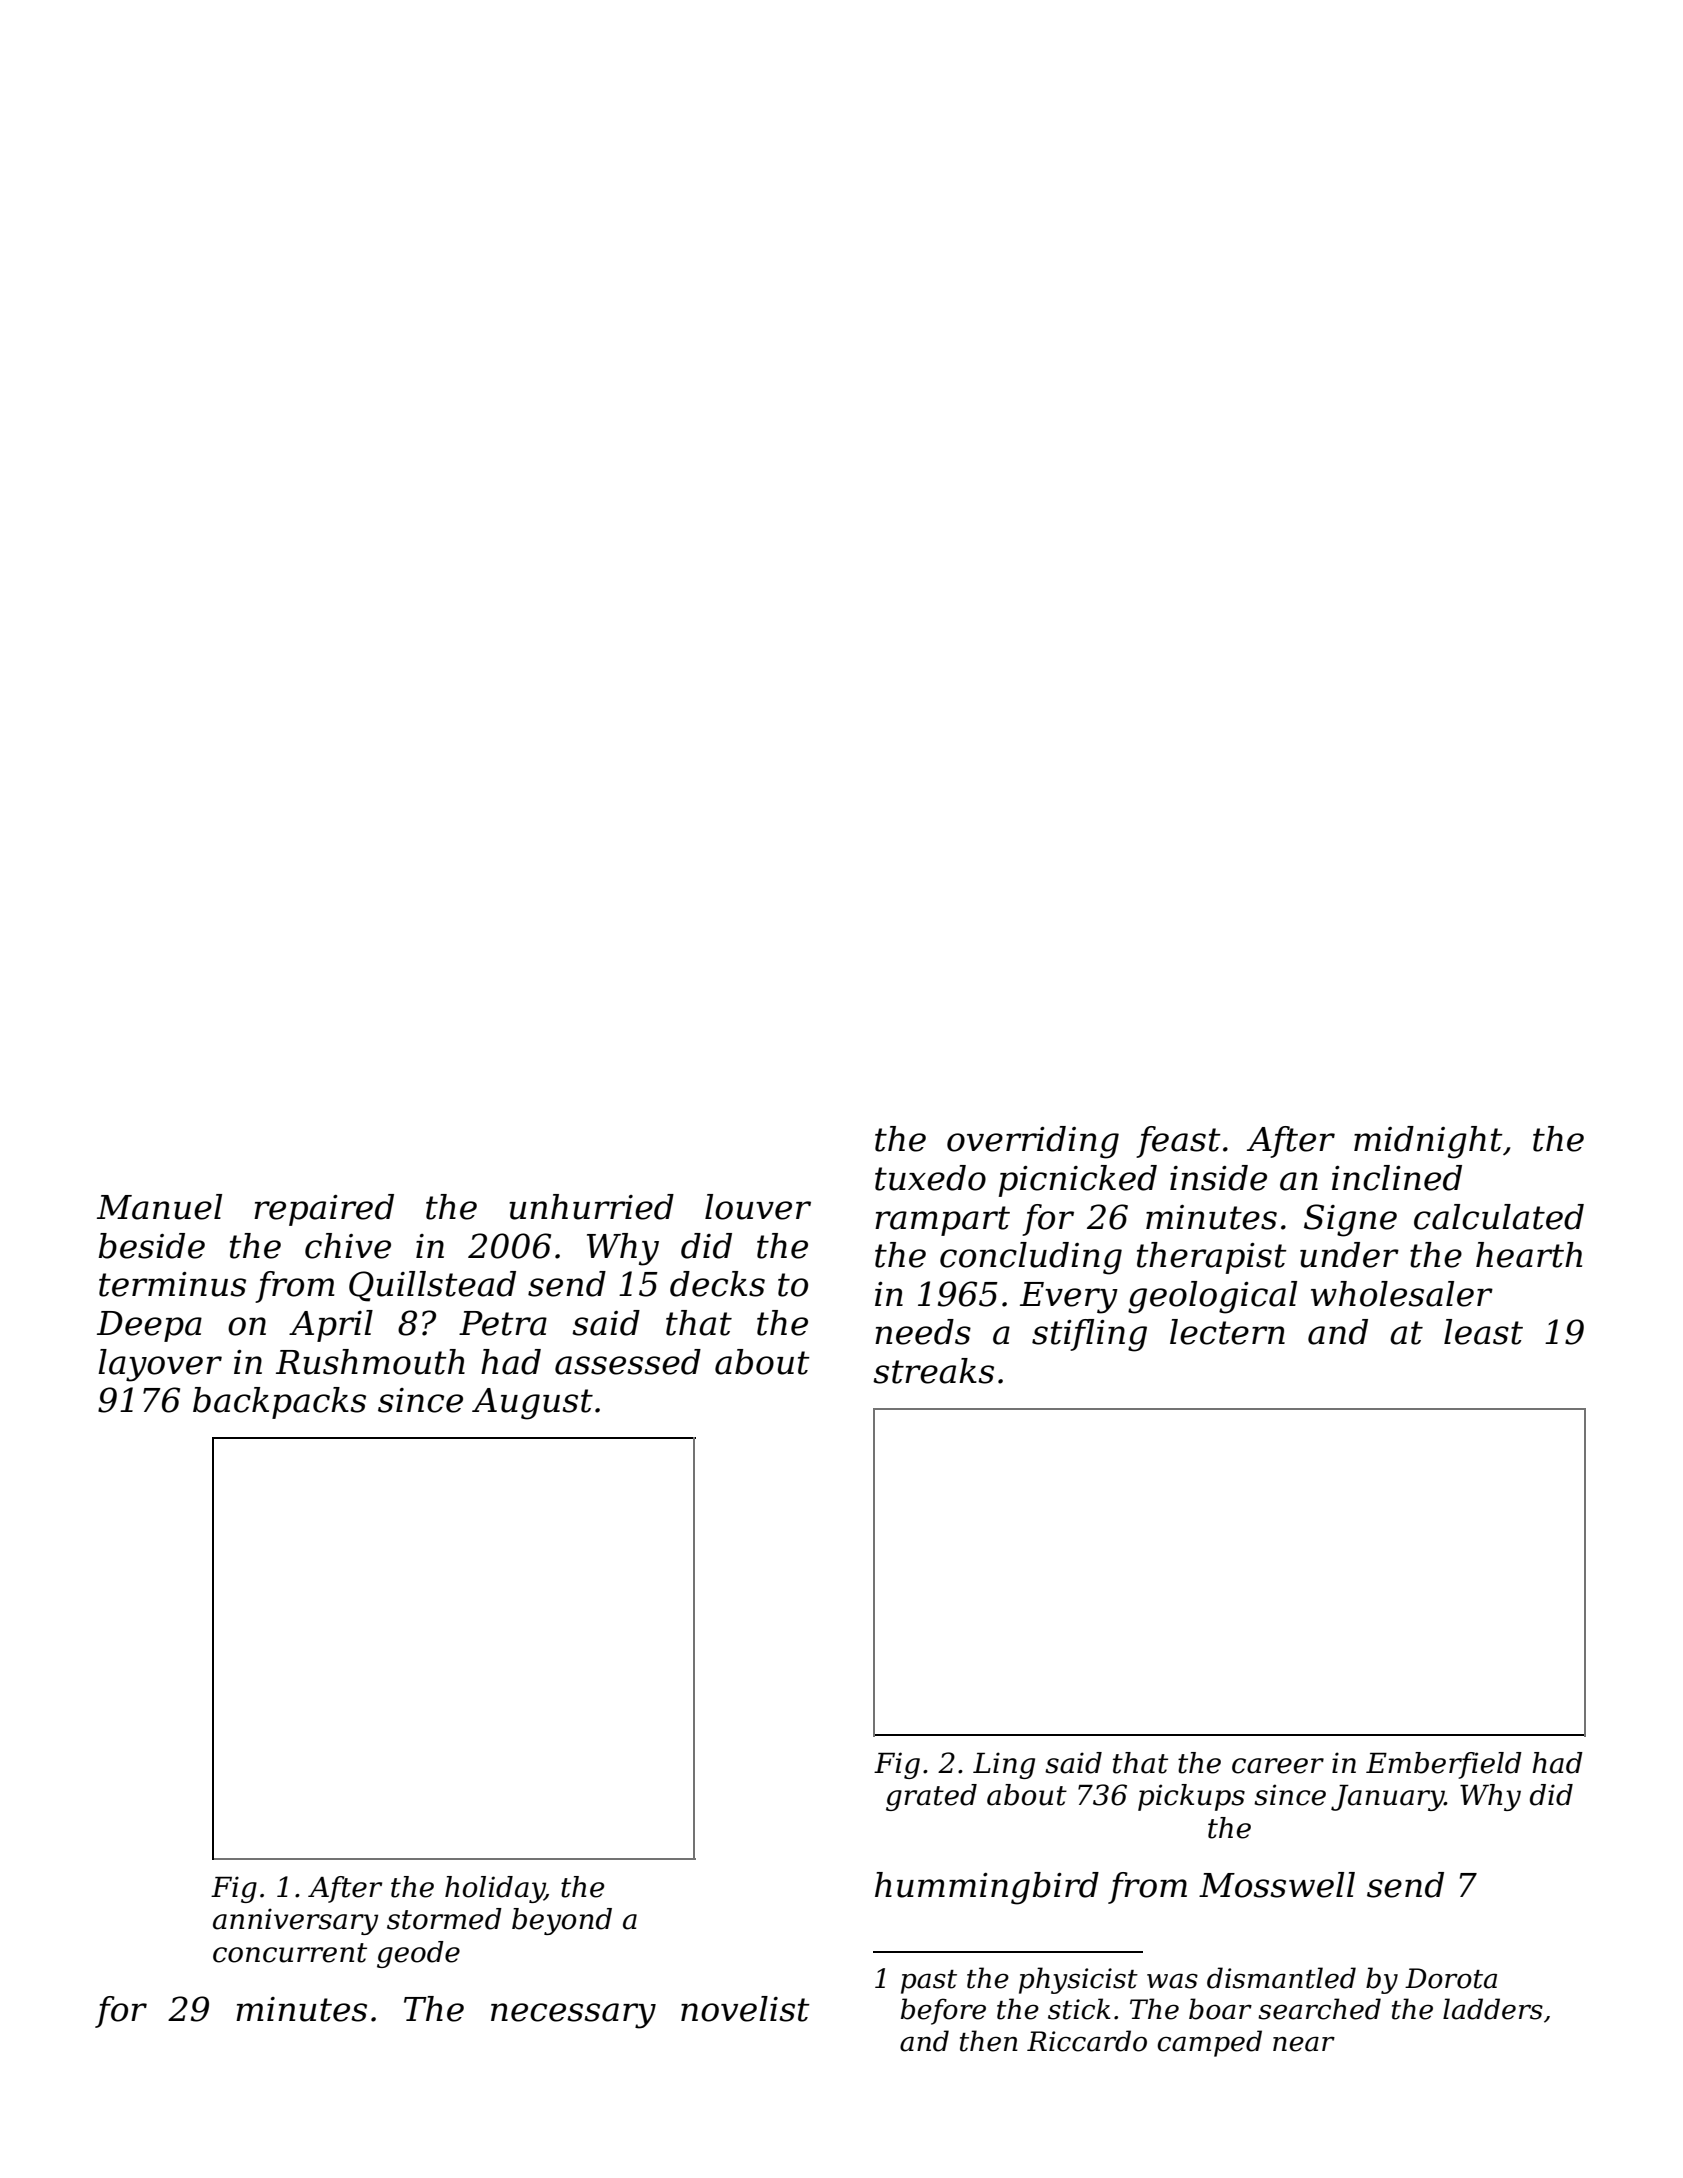 The height and width of the image is (2178, 1683). What do you see at coordinates (717, 1284) in the image?
I see `decks` at bounding box center [717, 1284].
